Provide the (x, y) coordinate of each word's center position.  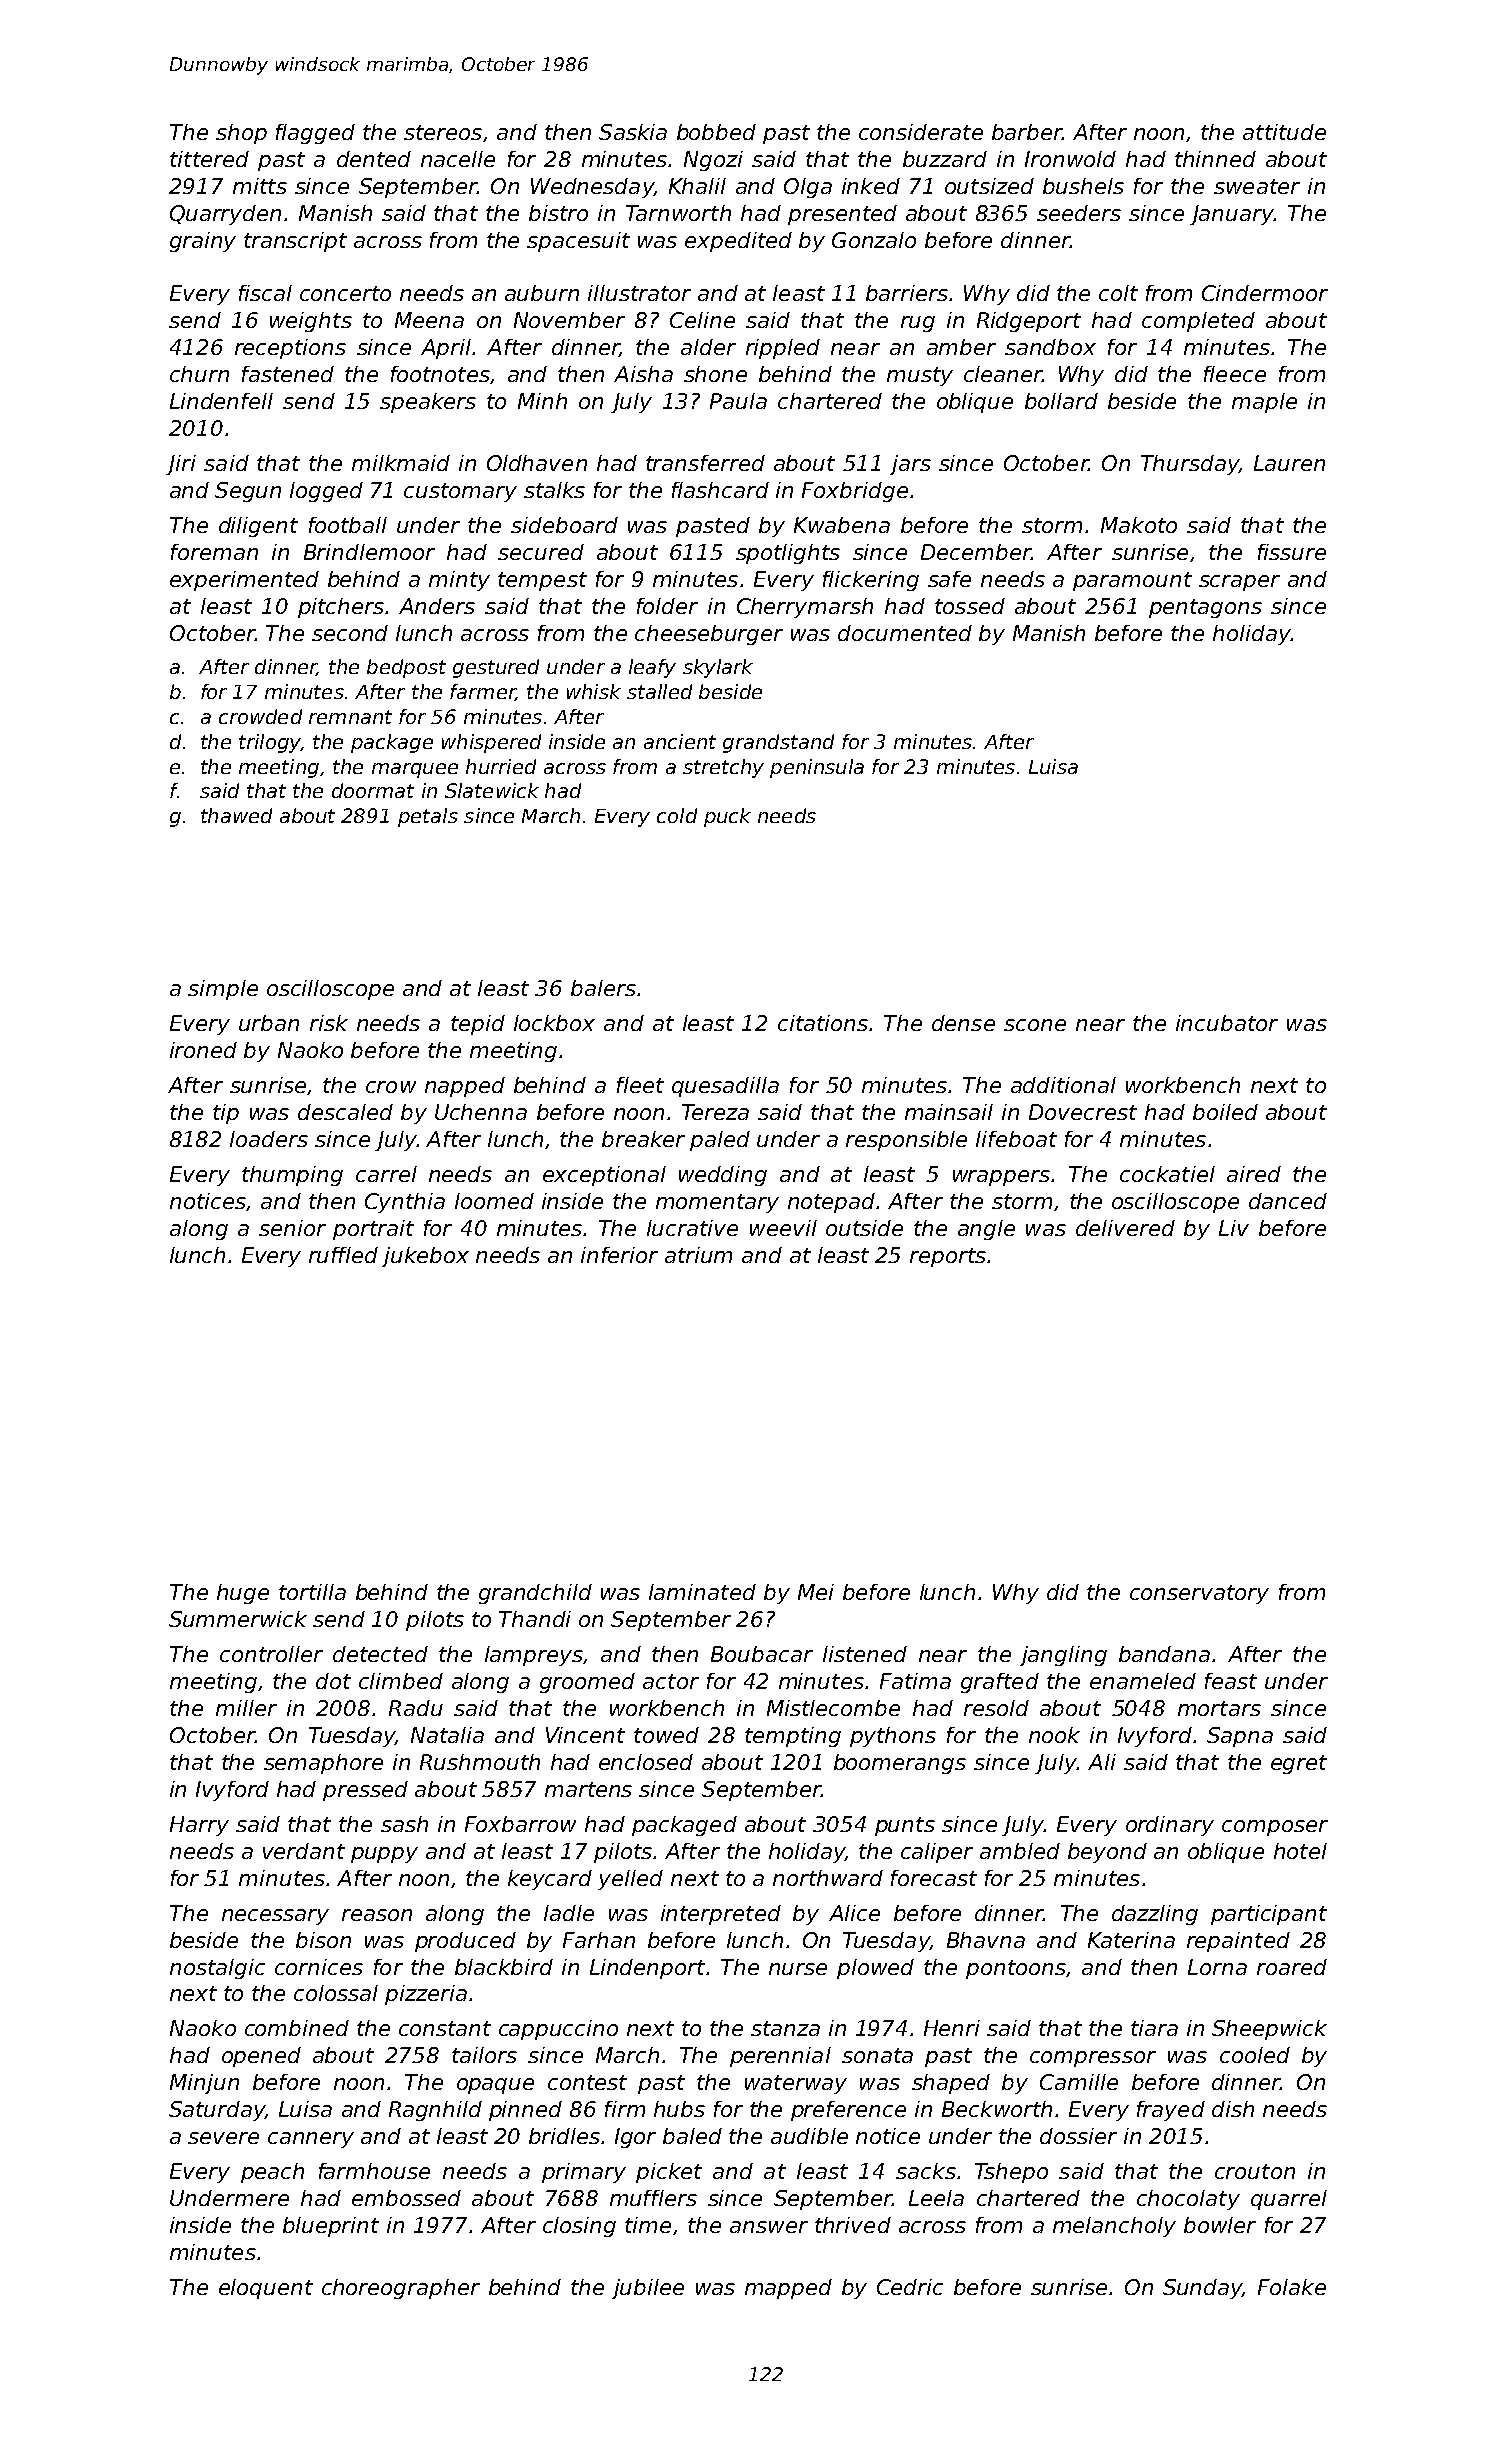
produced (465, 1942)
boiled (1225, 1112)
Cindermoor (1265, 293)
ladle (569, 1913)
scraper (1239, 583)
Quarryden (225, 215)
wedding (723, 1176)
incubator (1227, 1023)
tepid (478, 1025)
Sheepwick (1269, 2030)
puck (727, 817)
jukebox (425, 1257)
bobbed (716, 132)
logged (326, 492)
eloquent (266, 2289)
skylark (718, 668)
